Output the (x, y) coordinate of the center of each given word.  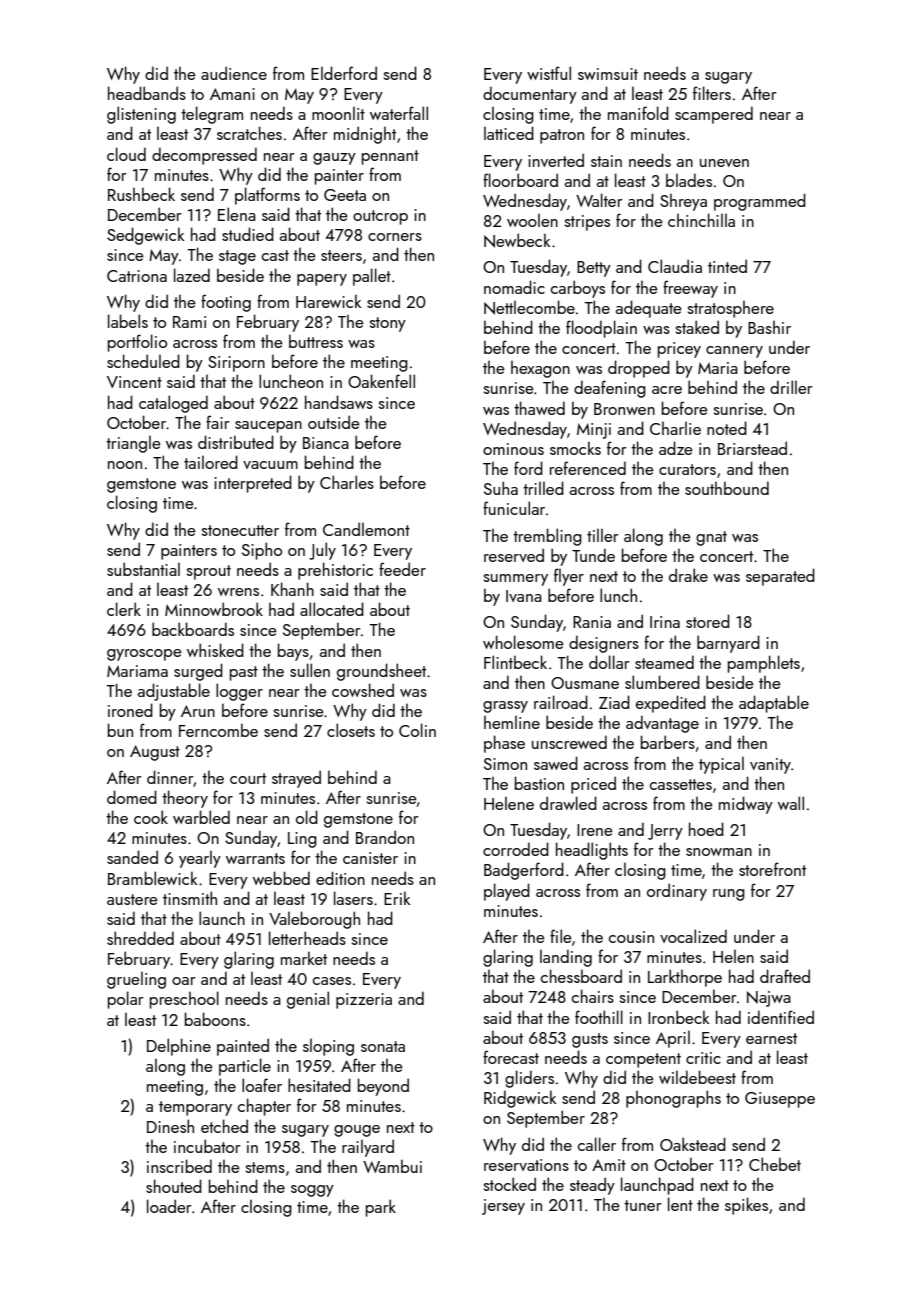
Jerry (665, 832)
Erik (397, 898)
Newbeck (517, 240)
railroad (561, 702)
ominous (513, 449)
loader (169, 1206)
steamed (664, 662)
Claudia (675, 266)
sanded (132, 857)
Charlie (675, 428)
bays (293, 652)
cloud (126, 154)
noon (125, 465)
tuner (643, 1205)
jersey (503, 1207)
